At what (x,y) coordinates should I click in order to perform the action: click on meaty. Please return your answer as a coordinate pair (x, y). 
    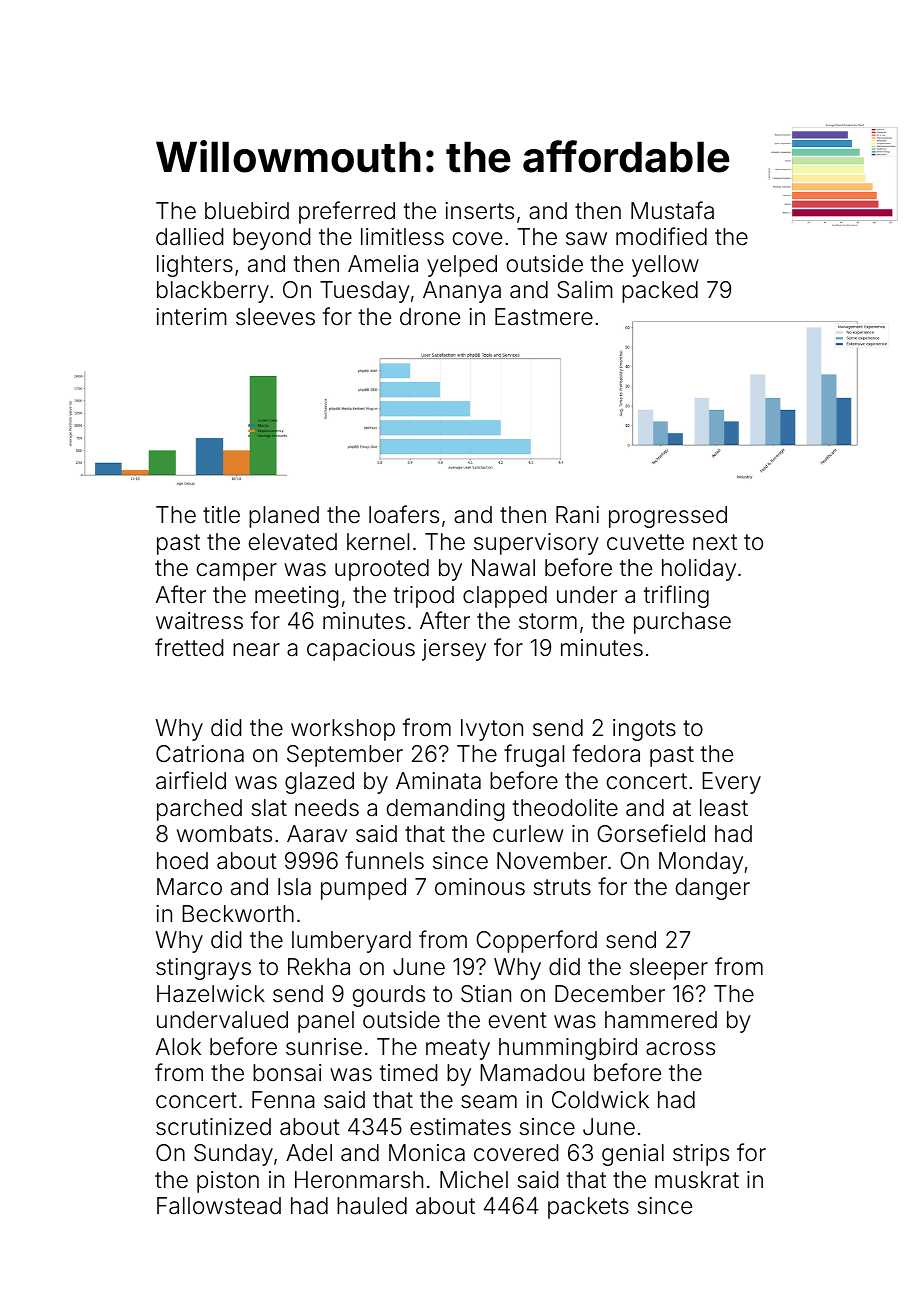
    Looking at the image, I should click on (458, 1049).
